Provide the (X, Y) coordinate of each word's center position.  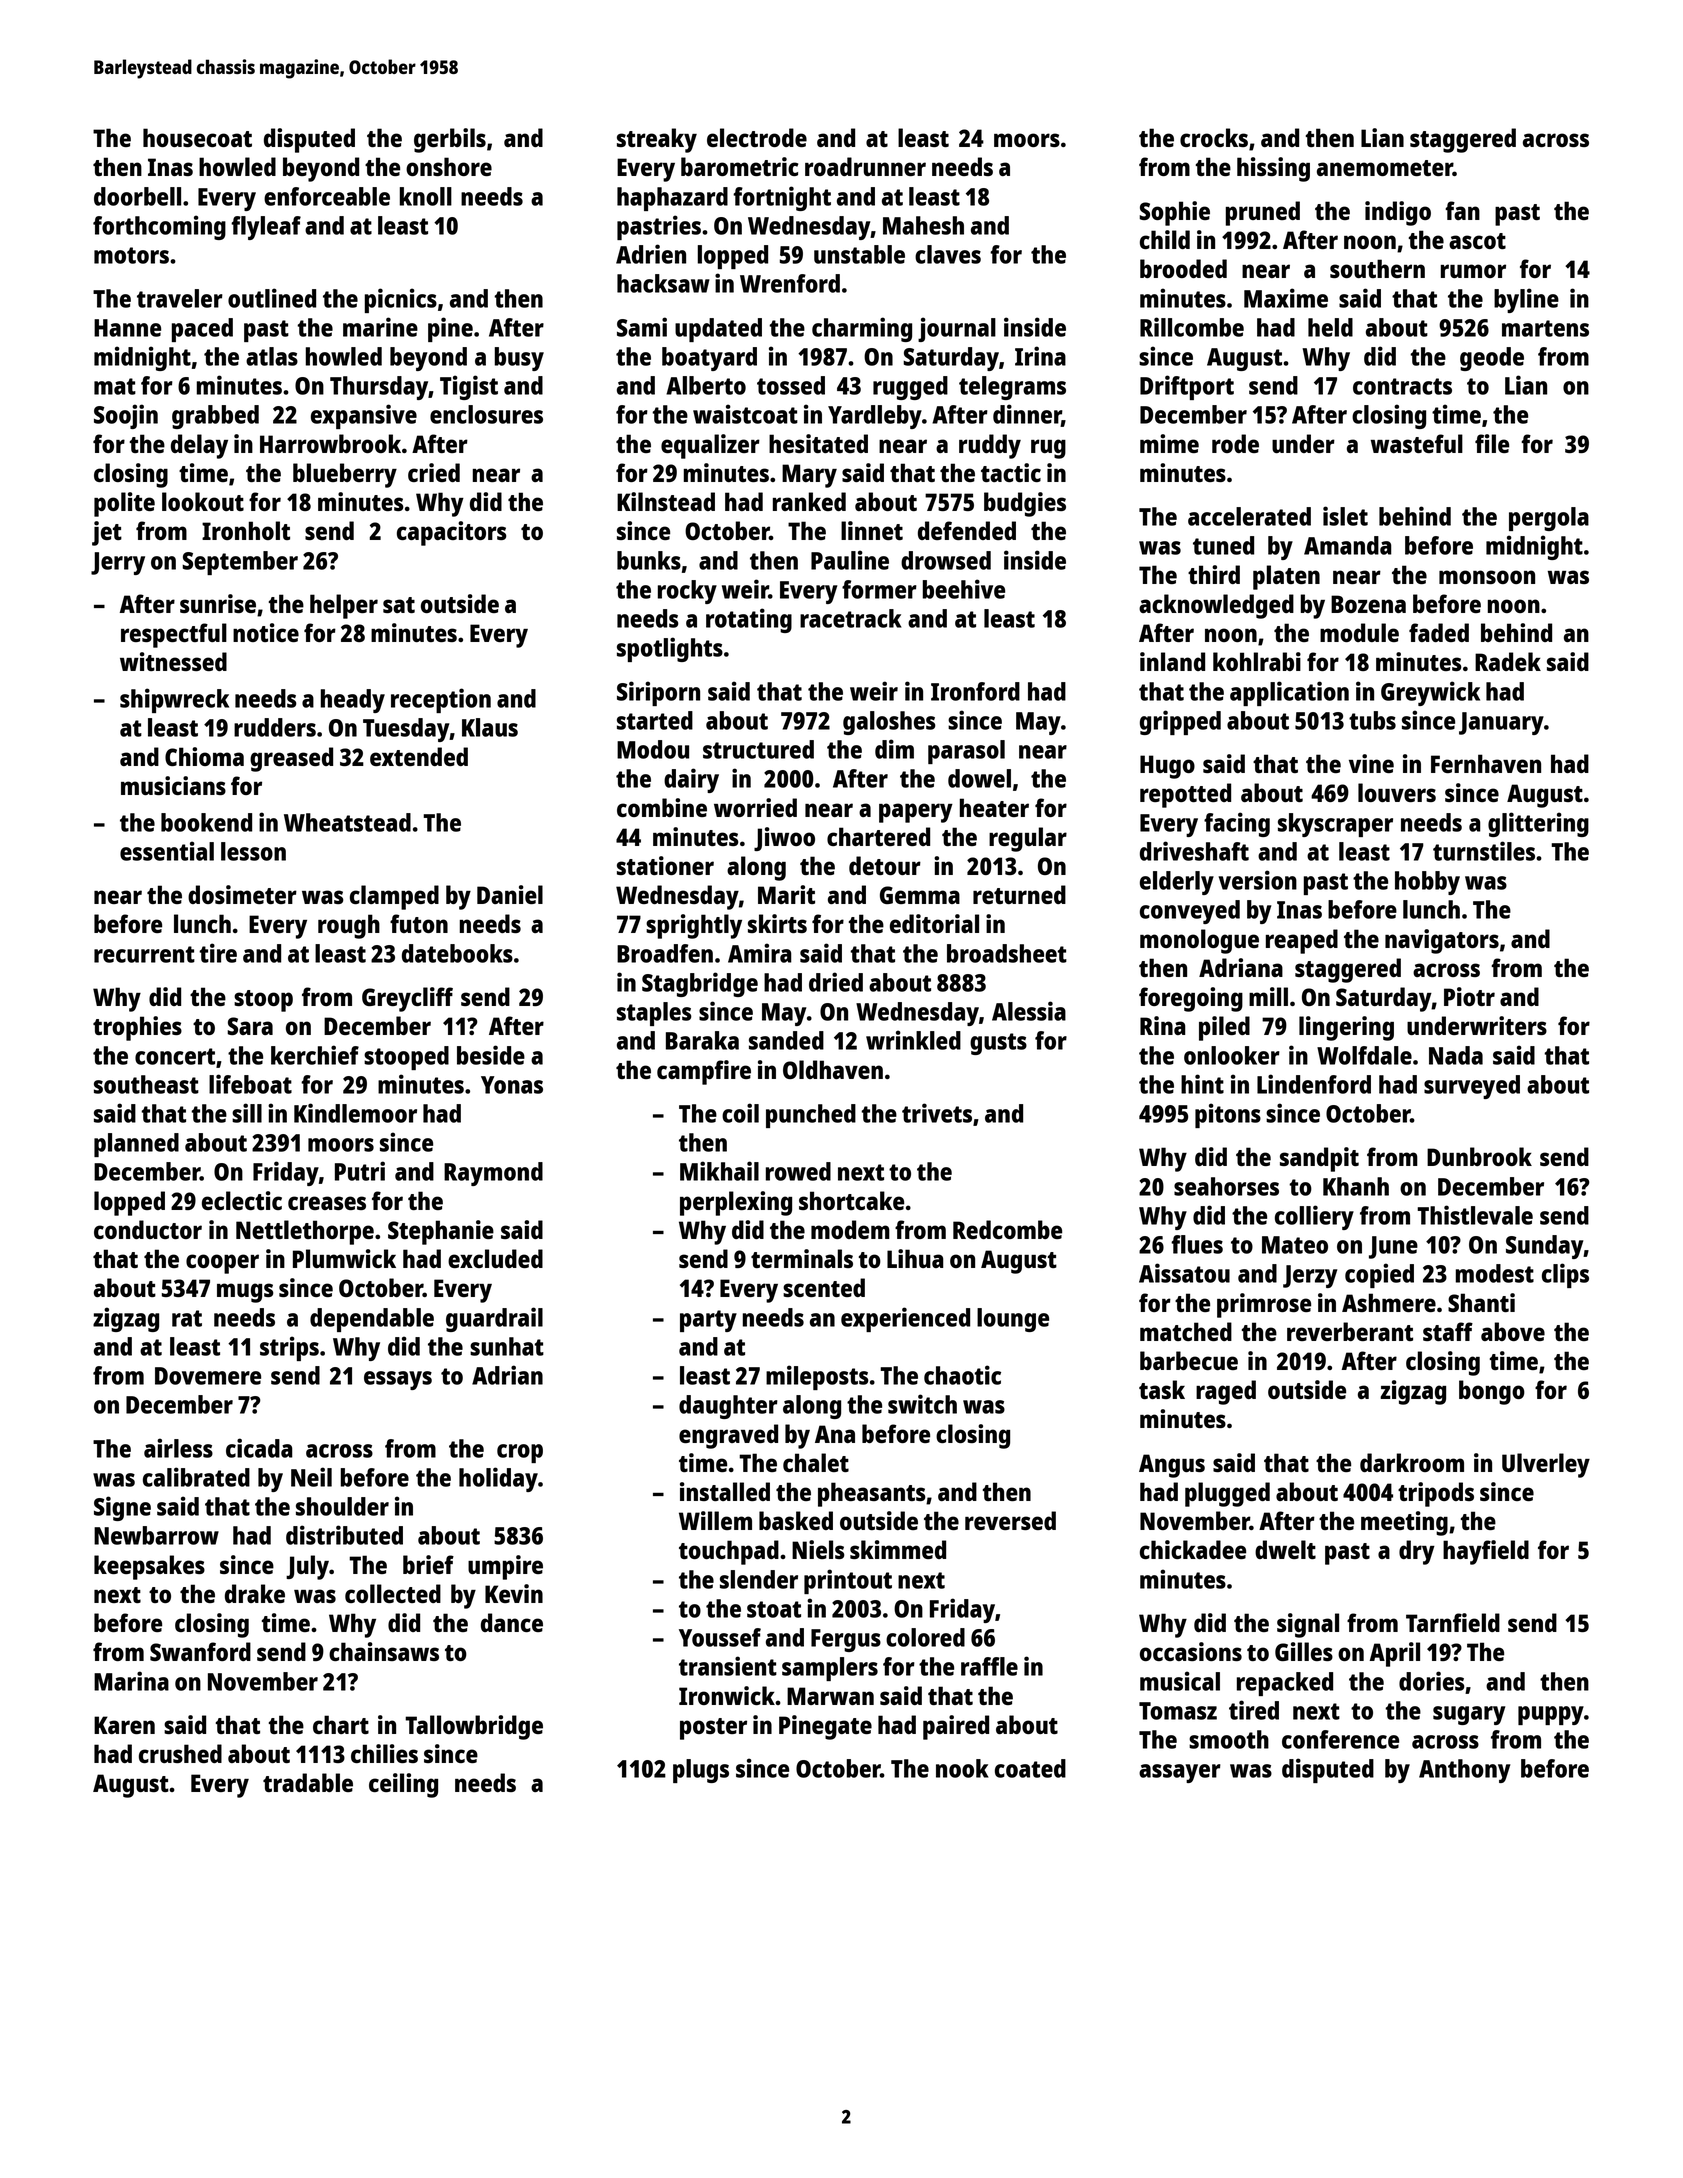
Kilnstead (666, 501)
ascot (1477, 241)
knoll (425, 196)
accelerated (1249, 516)
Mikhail (719, 1171)
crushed (180, 1753)
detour (885, 865)
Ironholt (246, 530)
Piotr (1469, 996)
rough (349, 926)
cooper (222, 1264)
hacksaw (663, 283)
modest (1494, 1273)
